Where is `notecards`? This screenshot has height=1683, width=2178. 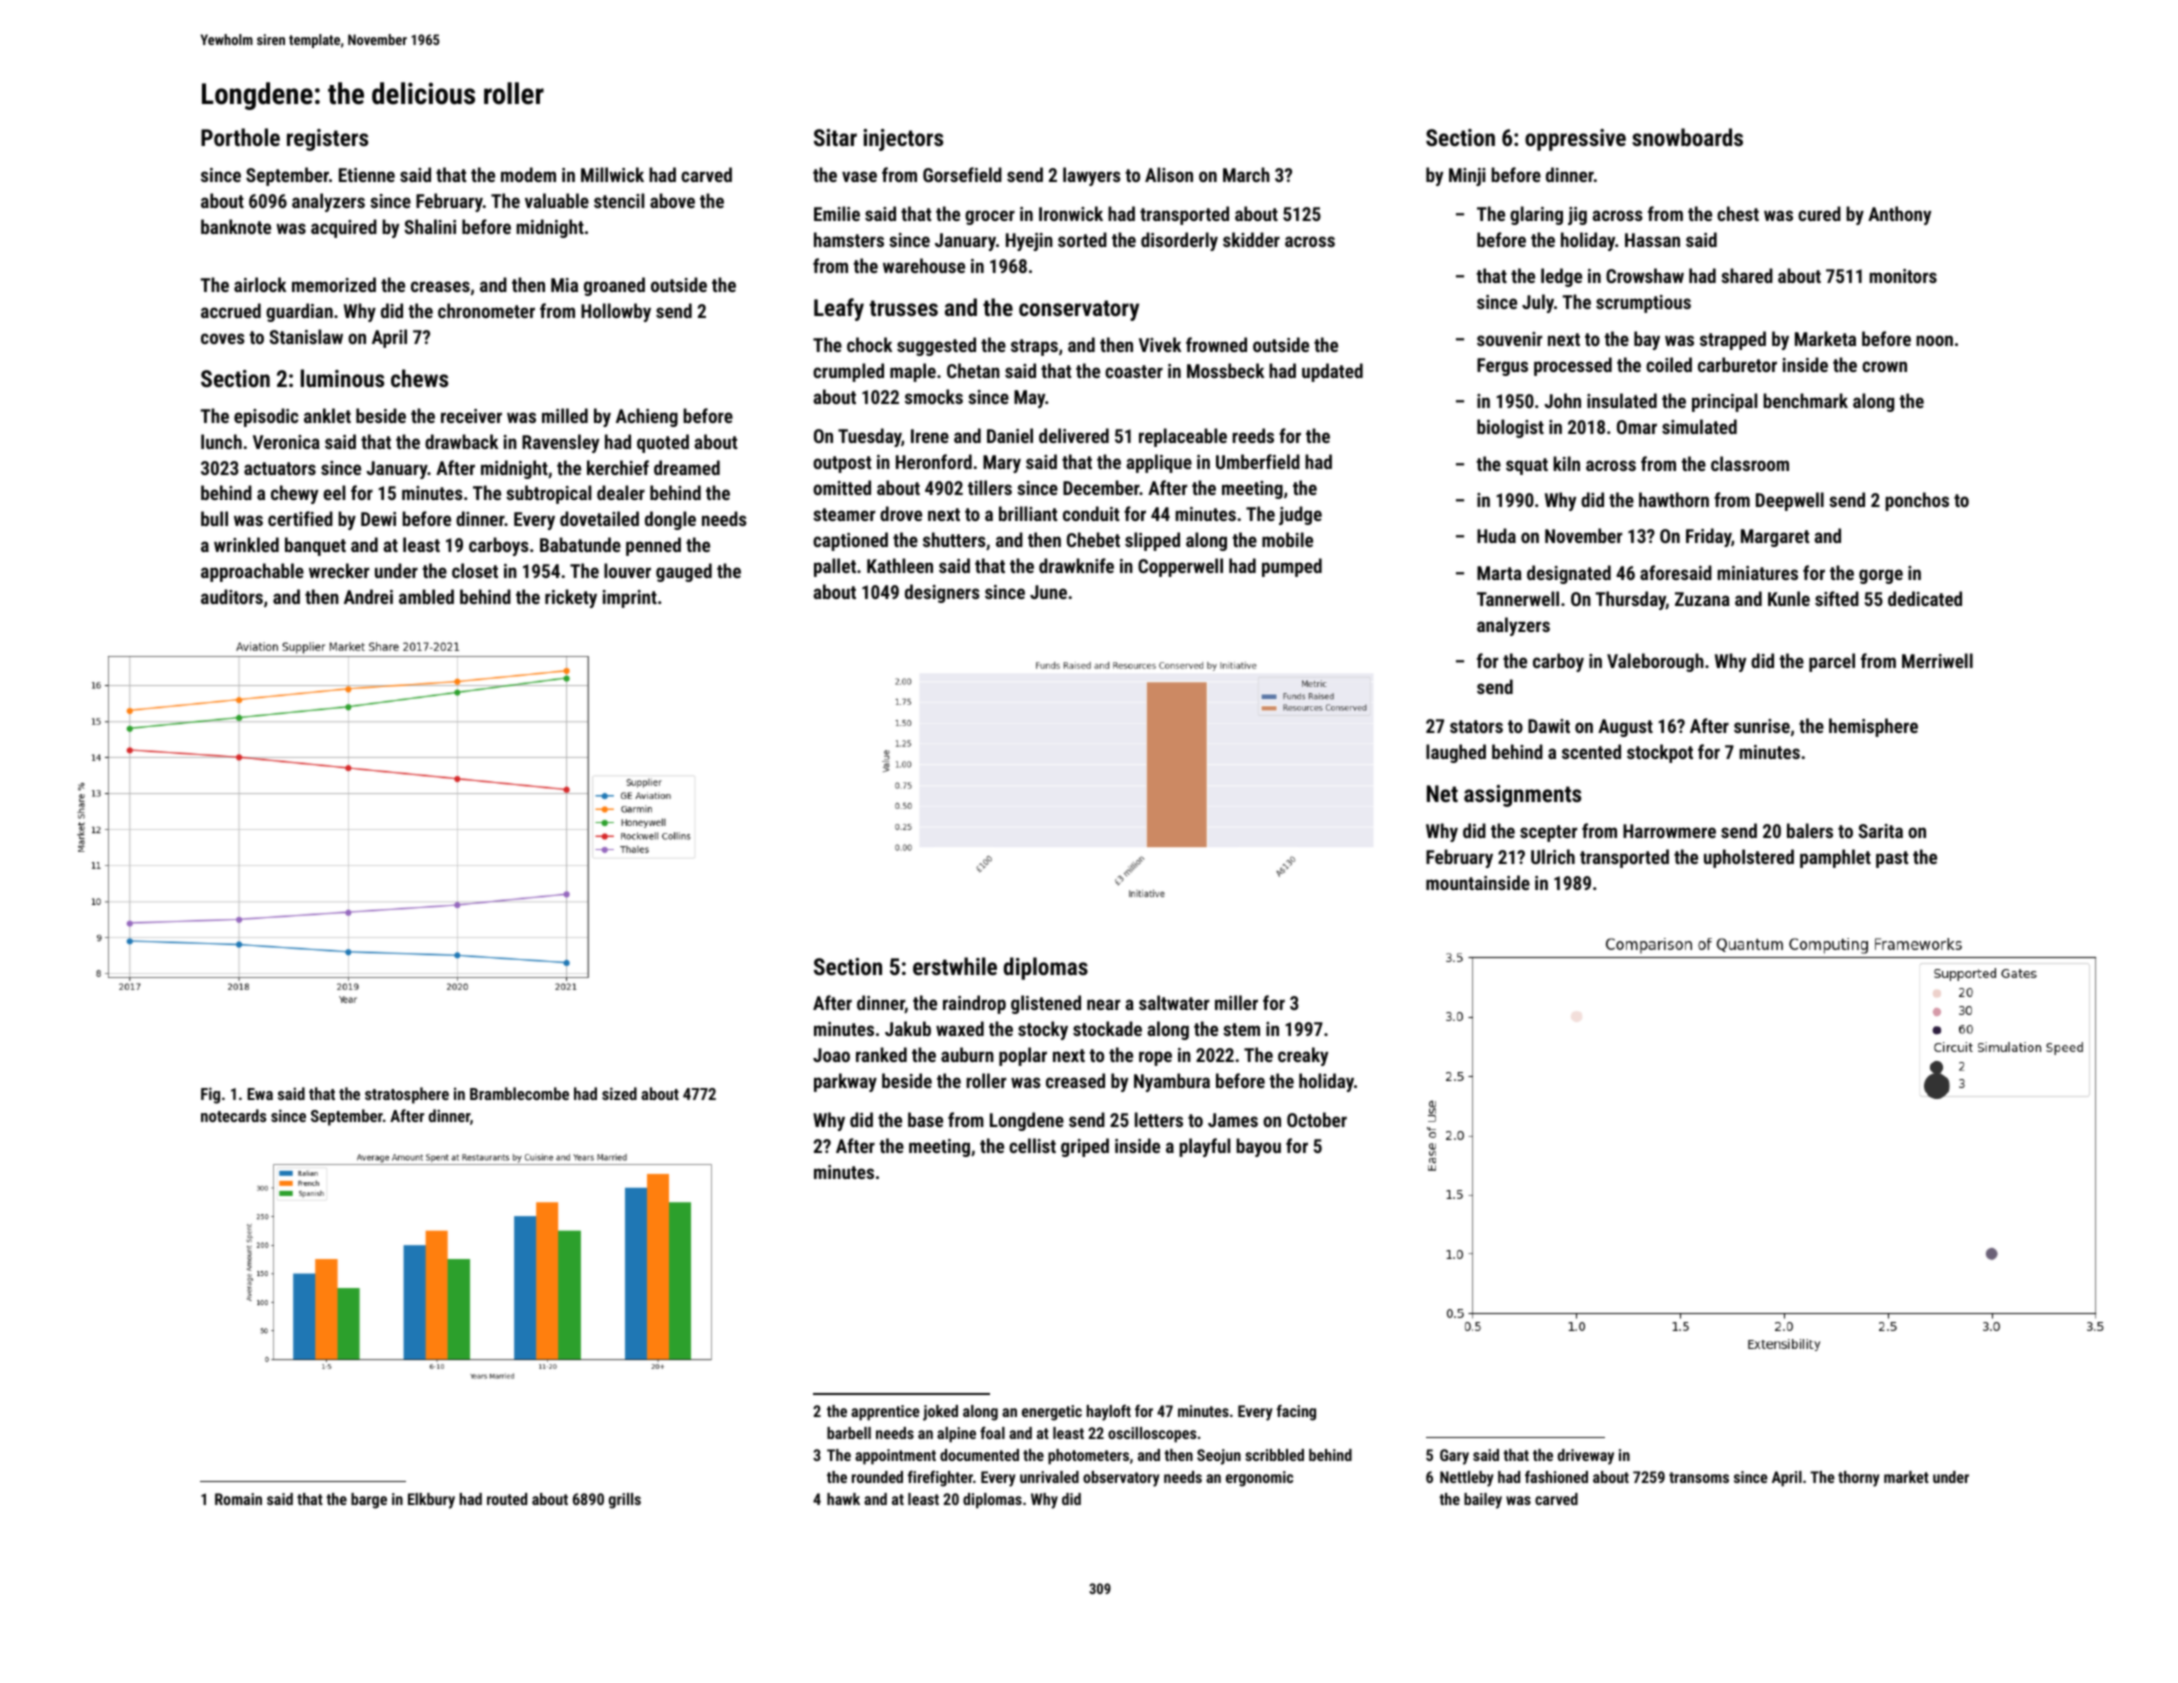 notecards is located at coordinates (233, 1115).
